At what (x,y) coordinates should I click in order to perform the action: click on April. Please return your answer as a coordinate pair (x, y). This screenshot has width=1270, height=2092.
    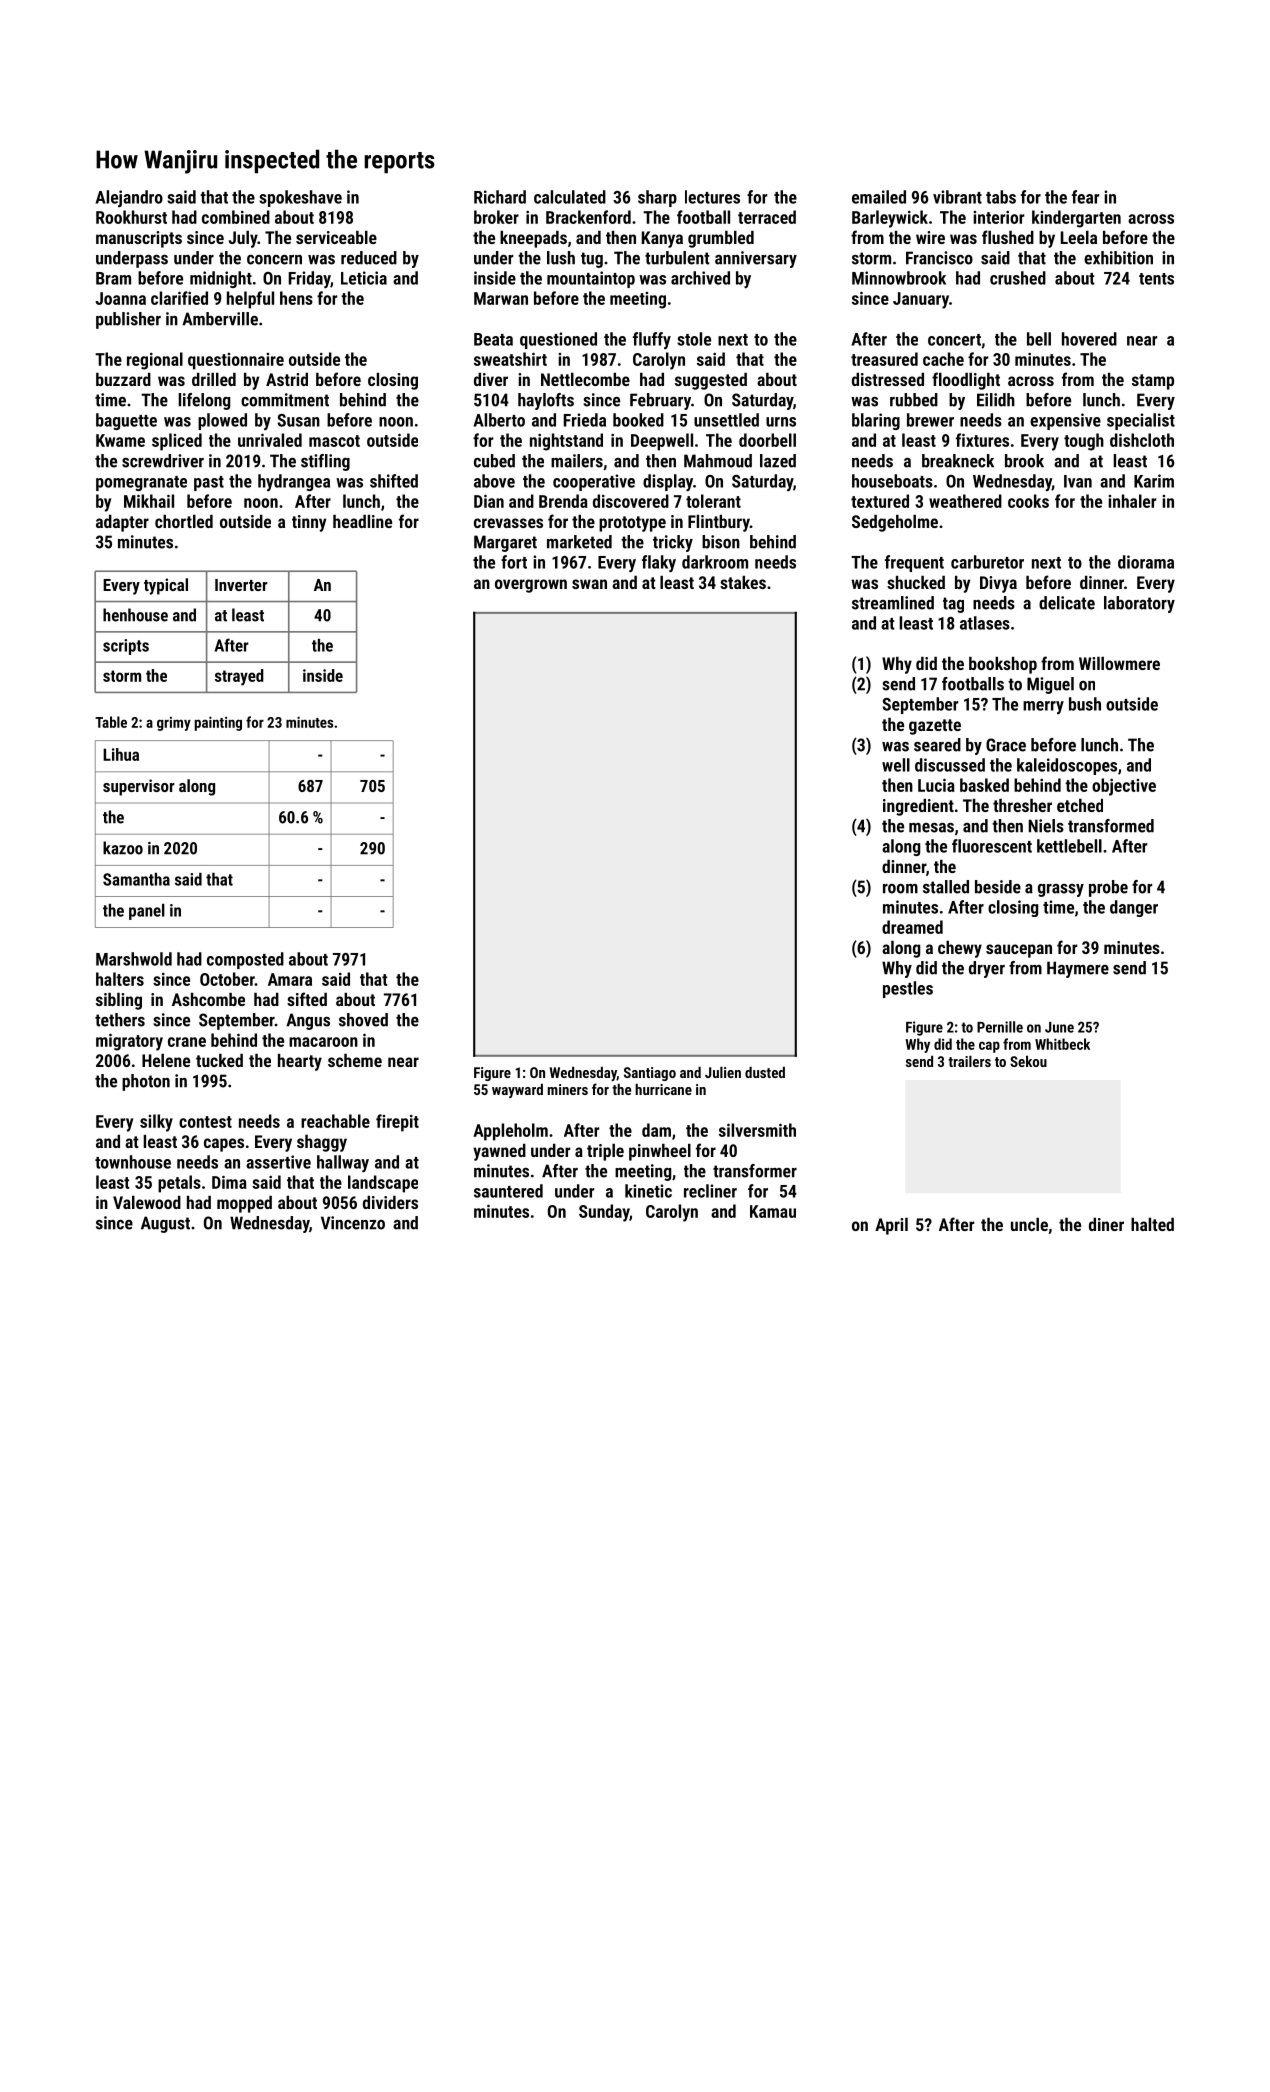
    Looking at the image, I should click on (891, 1226).
